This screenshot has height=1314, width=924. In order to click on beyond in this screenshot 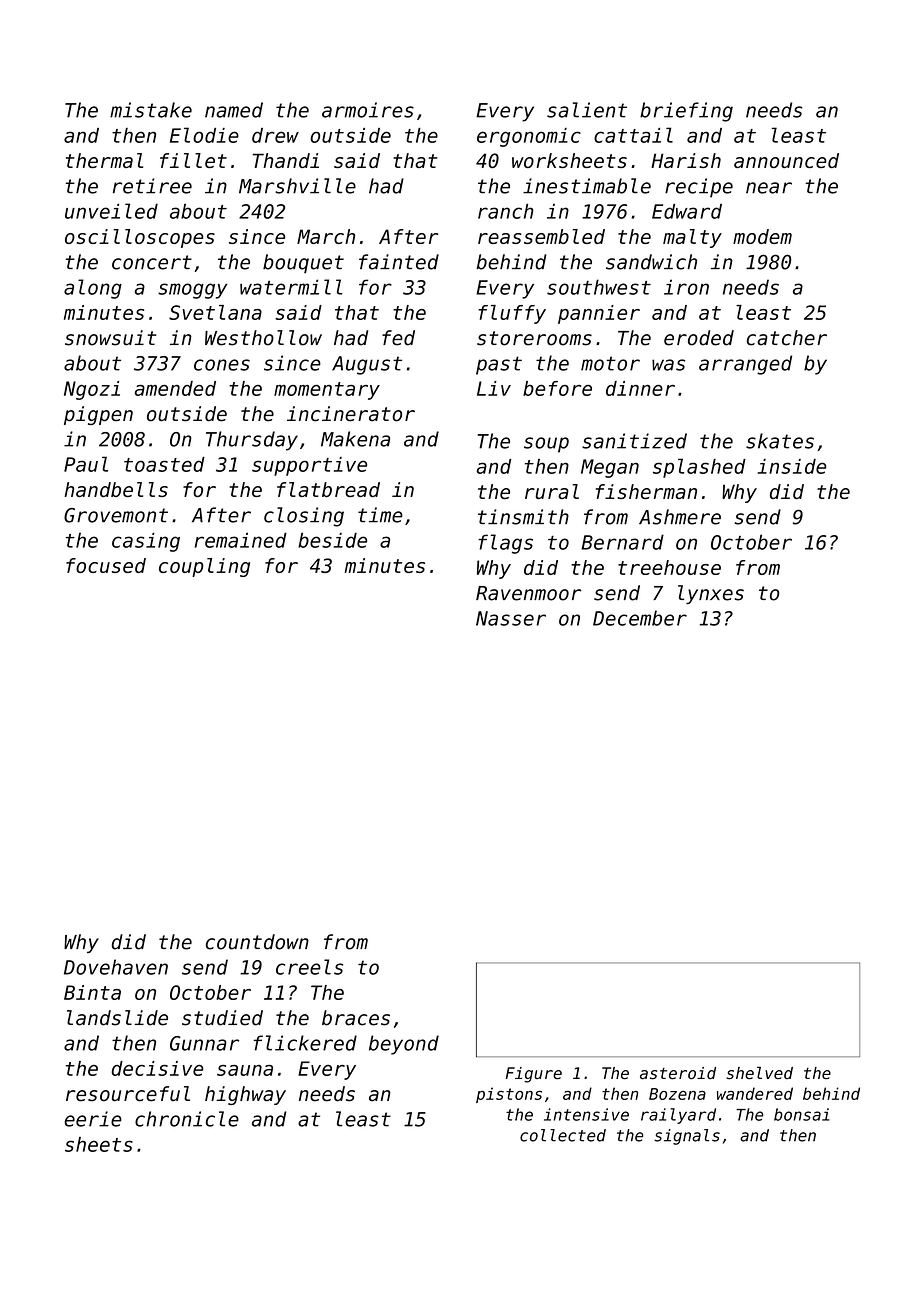, I will do `click(404, 1045)`.
